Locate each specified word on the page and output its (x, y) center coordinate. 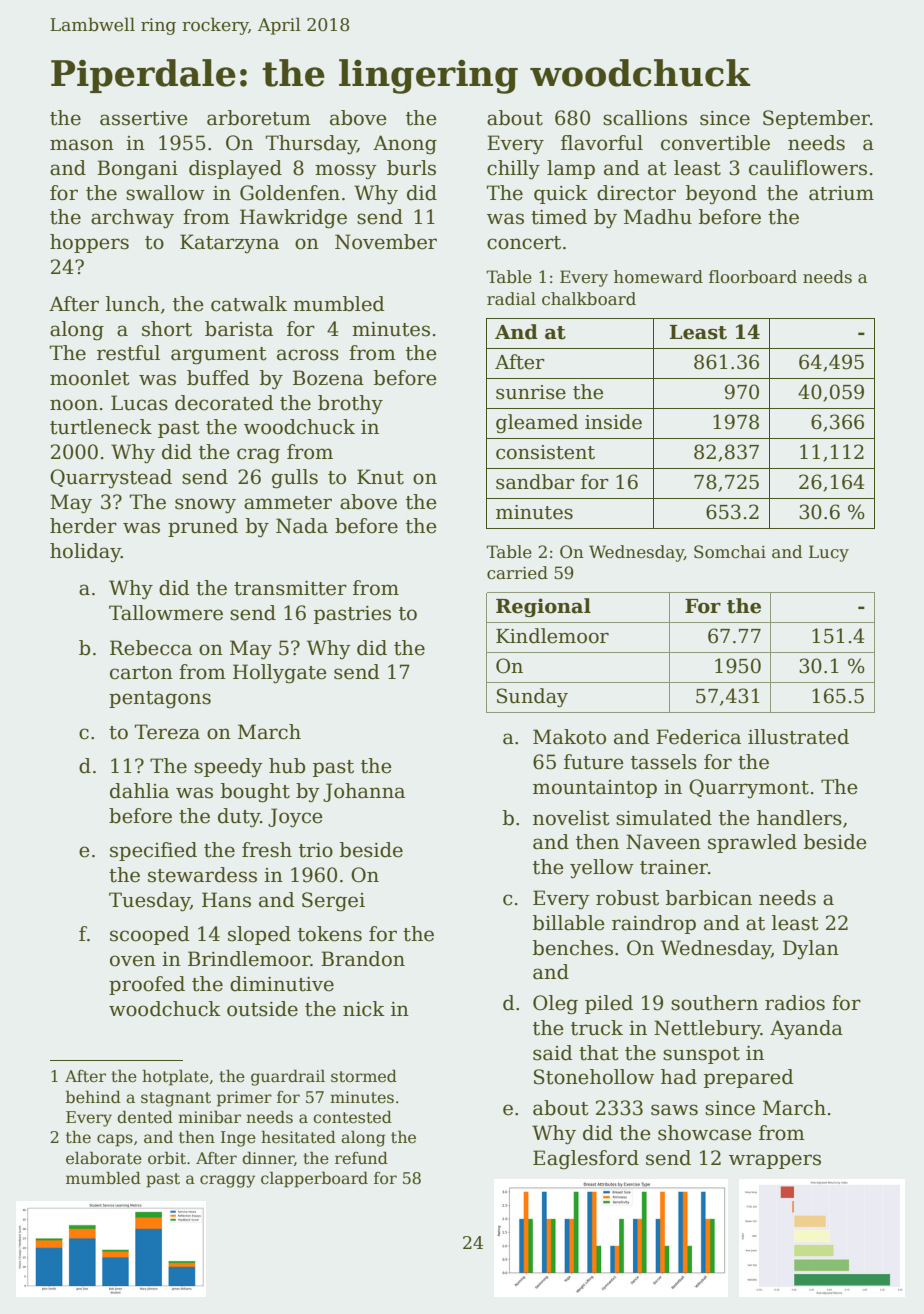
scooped (150, 935)
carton (141, 673)
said (553, 1053)
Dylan (811, 950)
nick (364, 1009)
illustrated (798, 737)
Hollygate (280, 674)
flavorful (602, 143)
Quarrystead (111, 479)
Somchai (730, 552)
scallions (645, 118)
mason (82, 145)
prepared (749, 1078)
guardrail (288, 1077)
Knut (380, 477)
